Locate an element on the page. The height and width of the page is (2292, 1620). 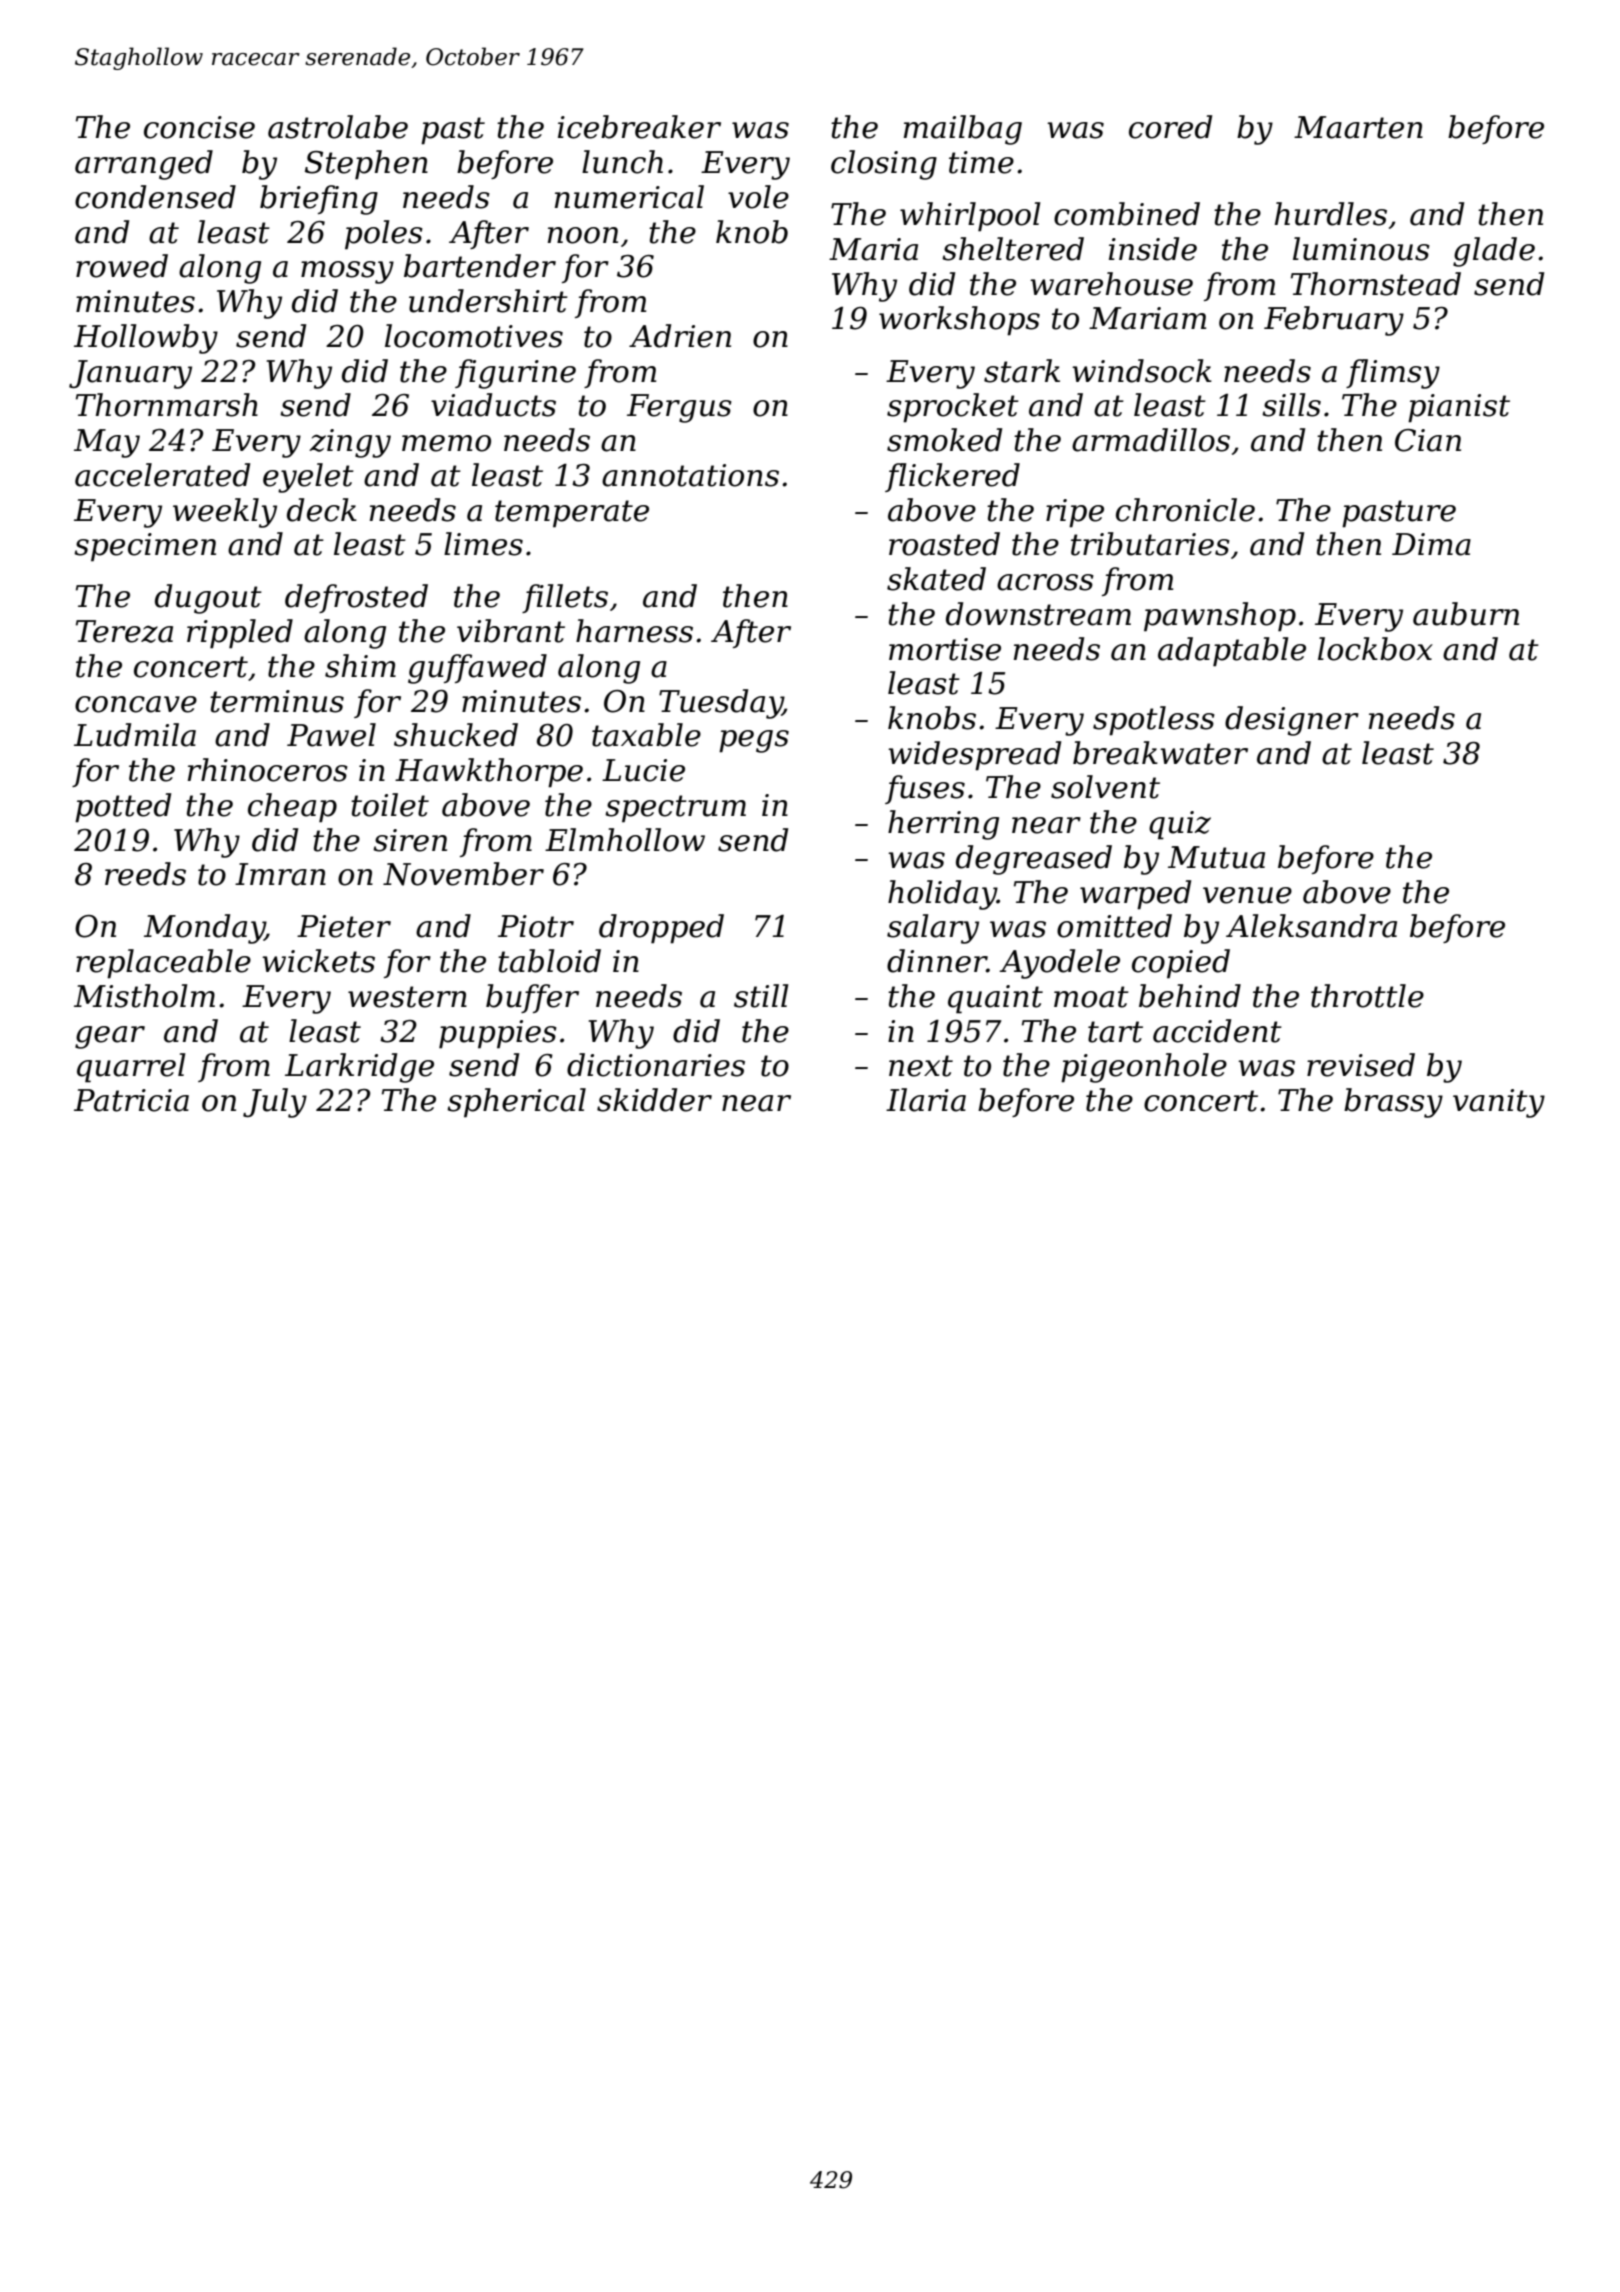
Tuesday is located at coordinates (721, 704).
